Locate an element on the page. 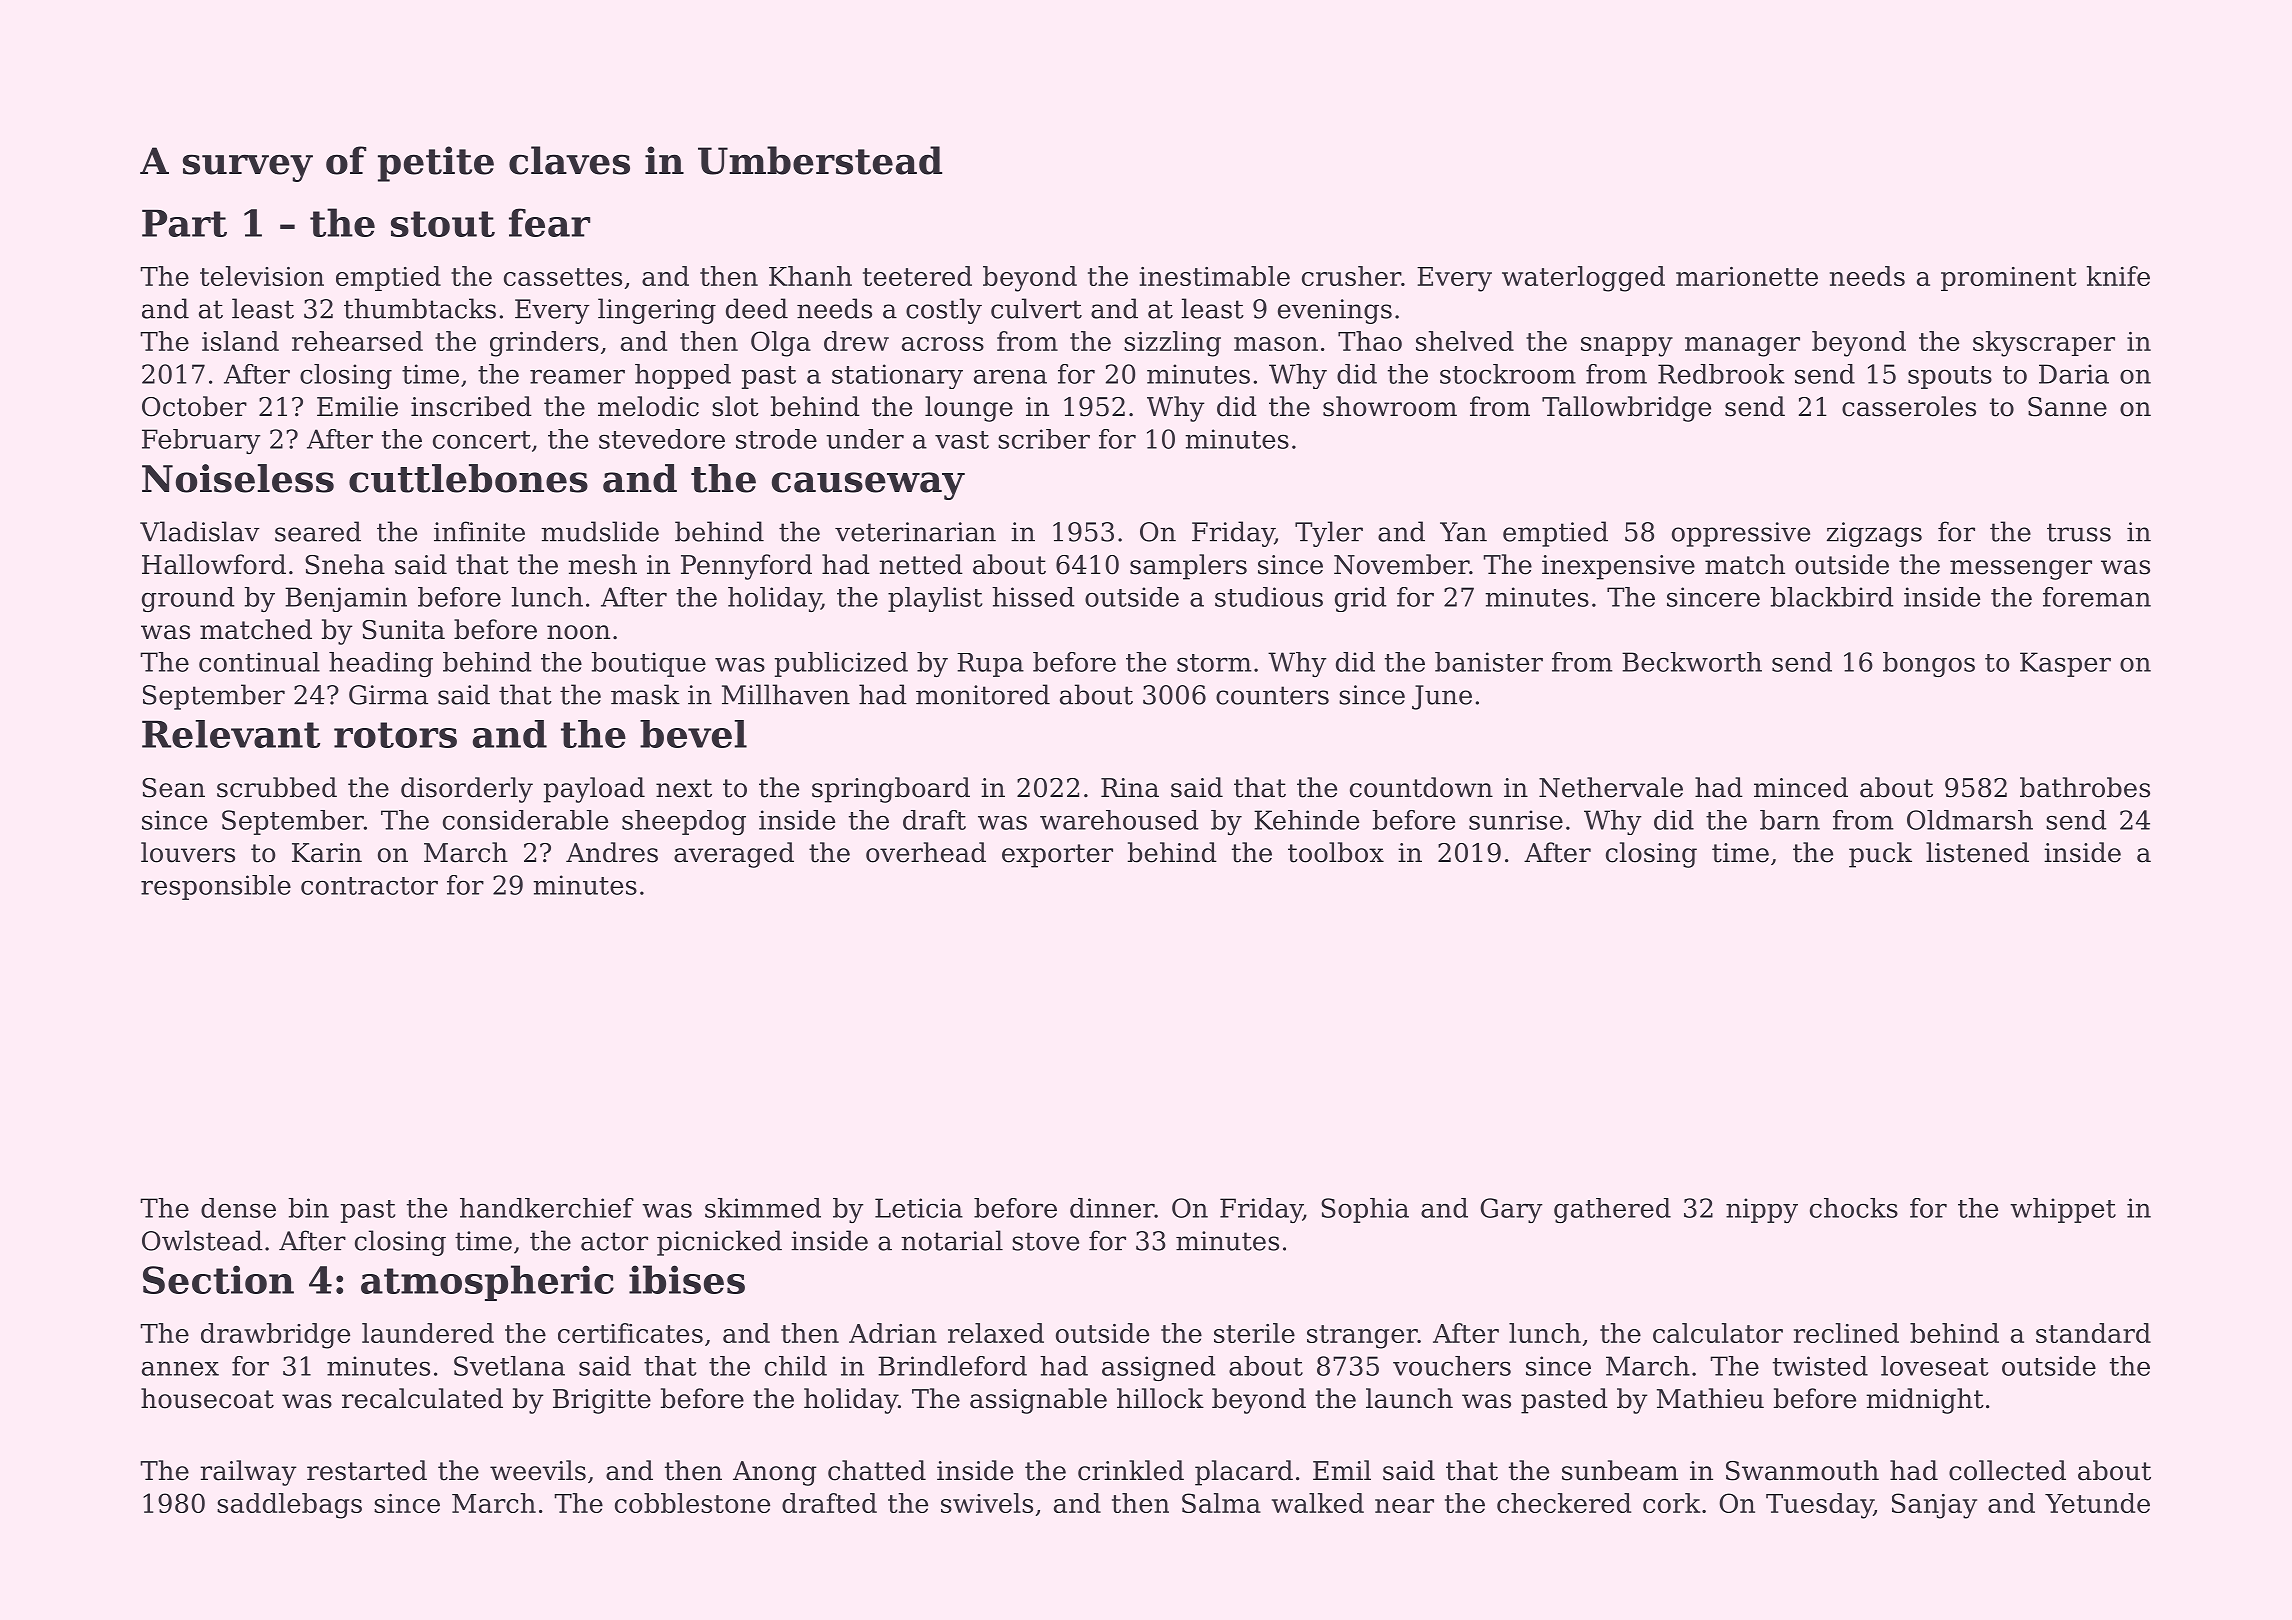 The height and width of the image is (1620, 2292). playlist is located at coordinates (935, 599).
